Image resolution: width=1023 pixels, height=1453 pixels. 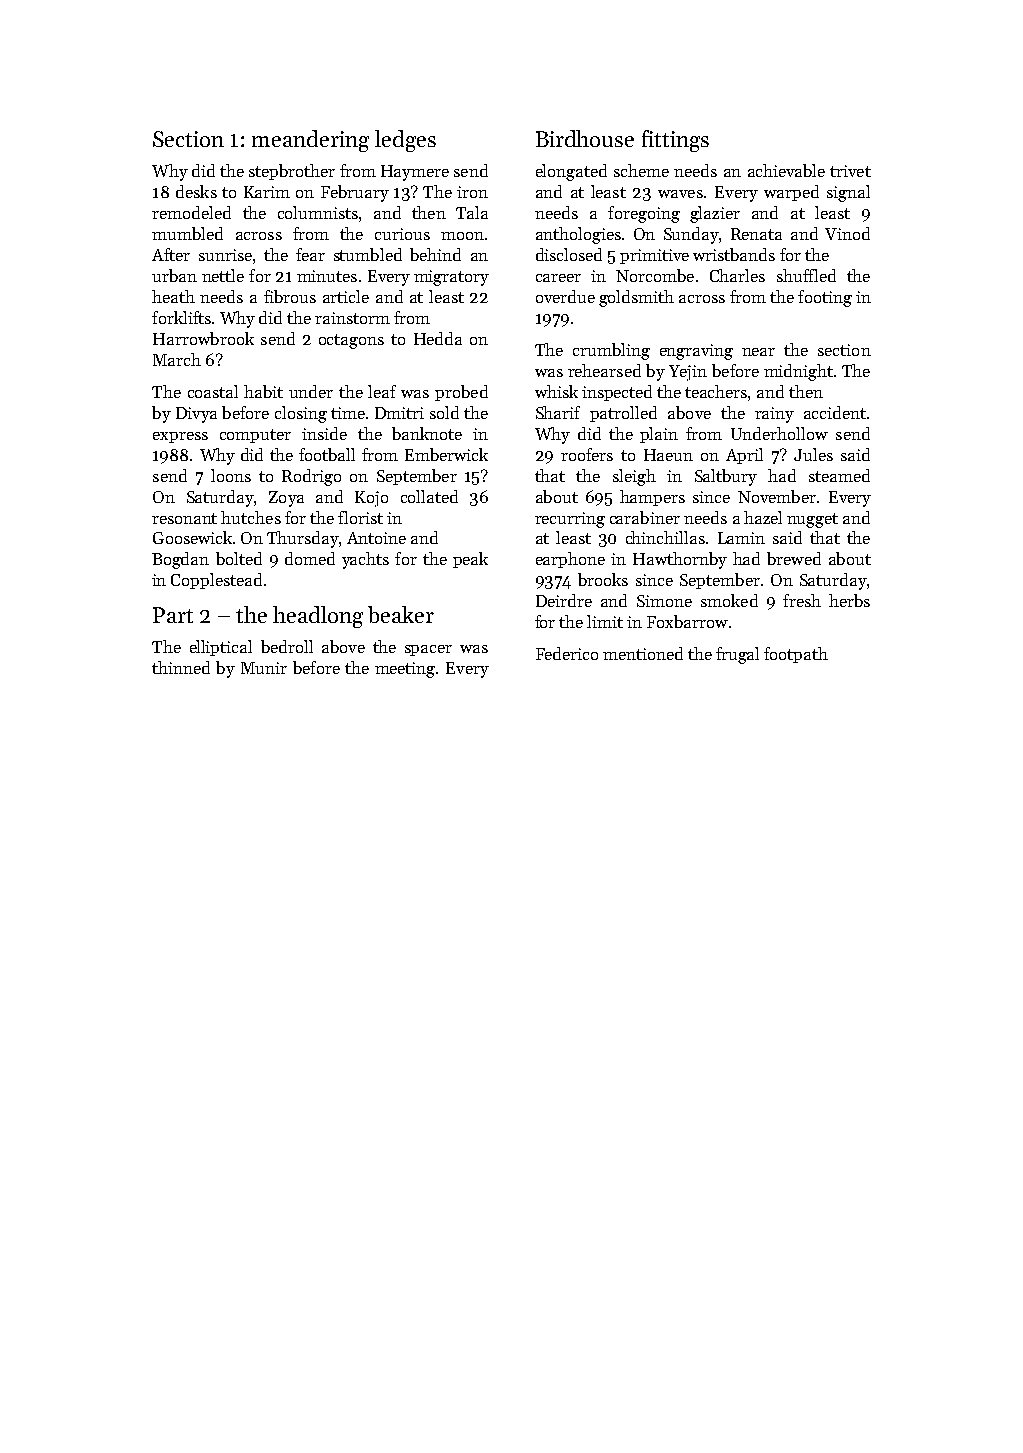 What do you see at coordinates (462, 236) in the screenshot?
I see `moon` at bounding box center [462, 236].
